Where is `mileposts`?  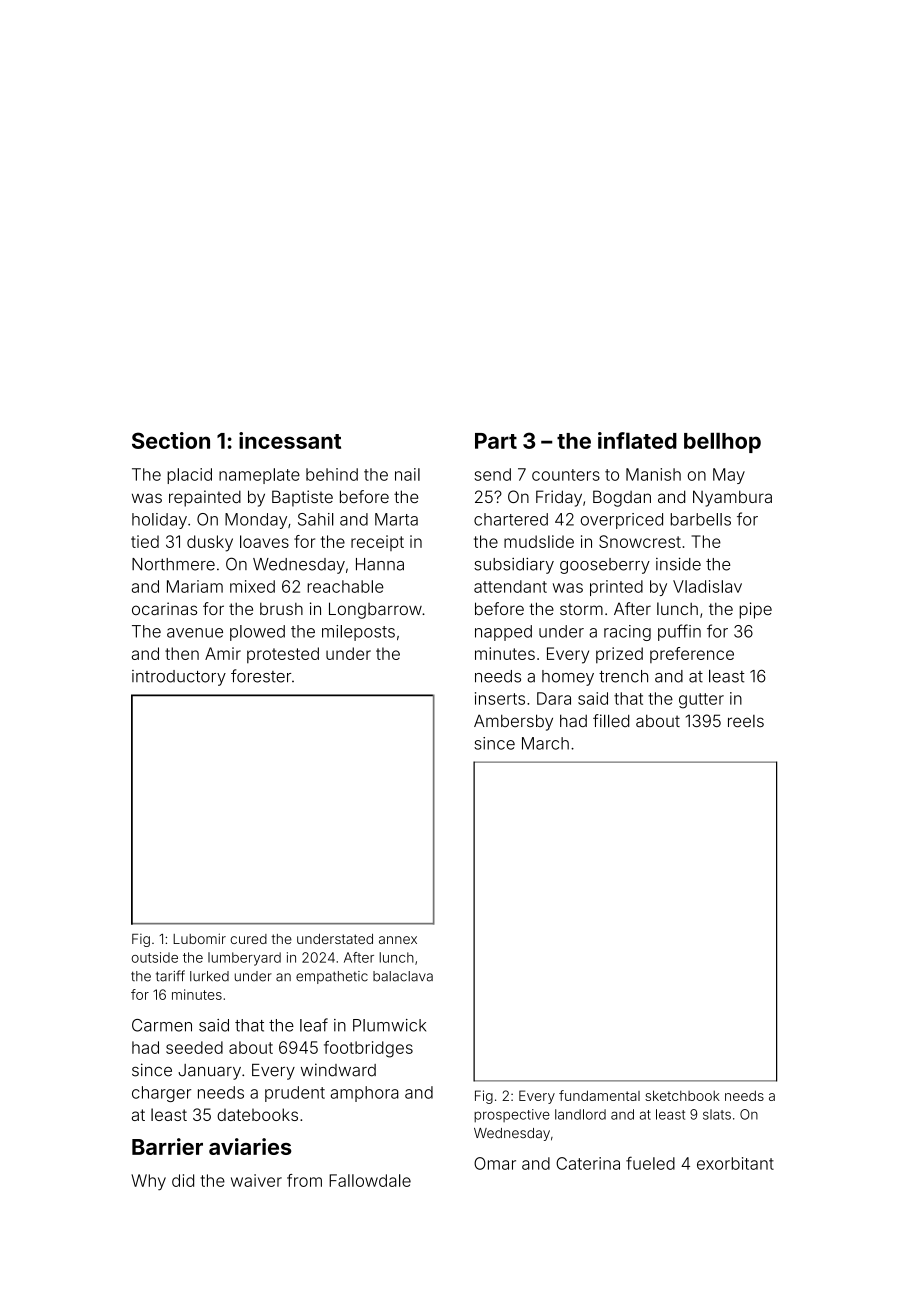
mileposts is located at coordinates (358, 633).
